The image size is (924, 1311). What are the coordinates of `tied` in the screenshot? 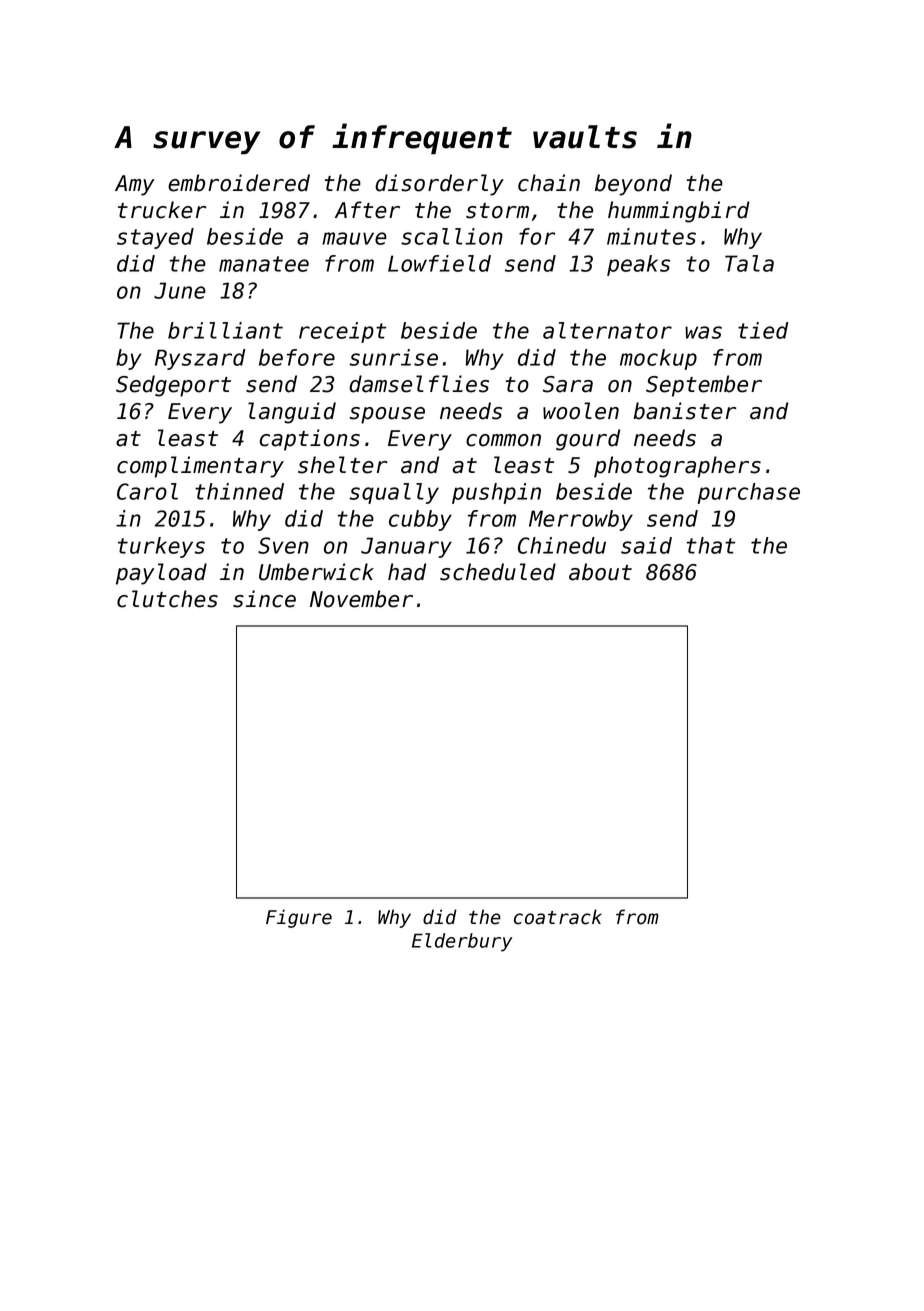 It's located at (763, 330).
